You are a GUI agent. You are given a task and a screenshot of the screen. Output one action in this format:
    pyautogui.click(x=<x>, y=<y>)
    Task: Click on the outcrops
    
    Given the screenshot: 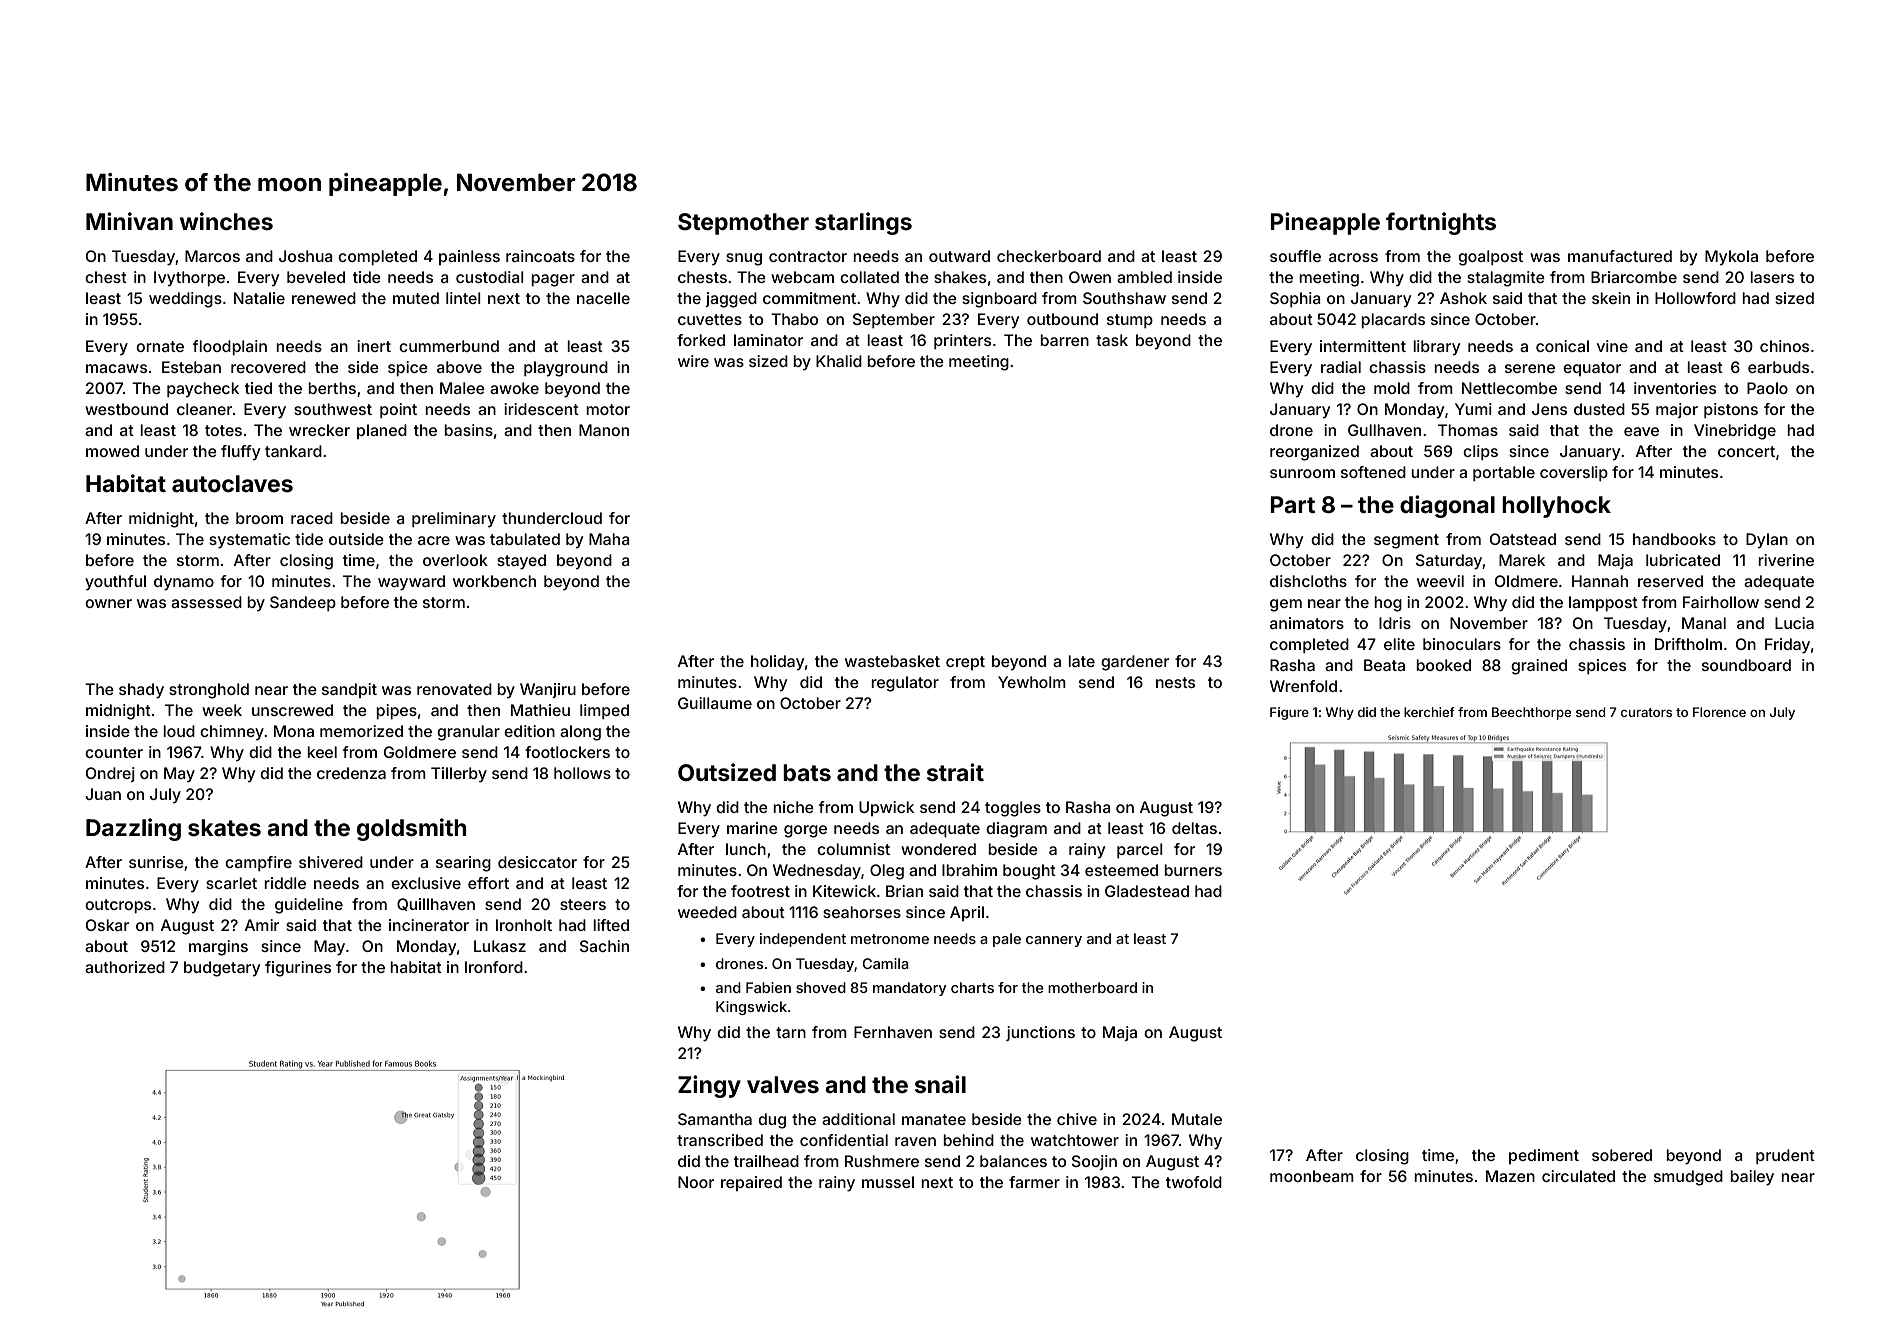 What is the action you would take?
    pyautogui.click(x=118, y=906)
